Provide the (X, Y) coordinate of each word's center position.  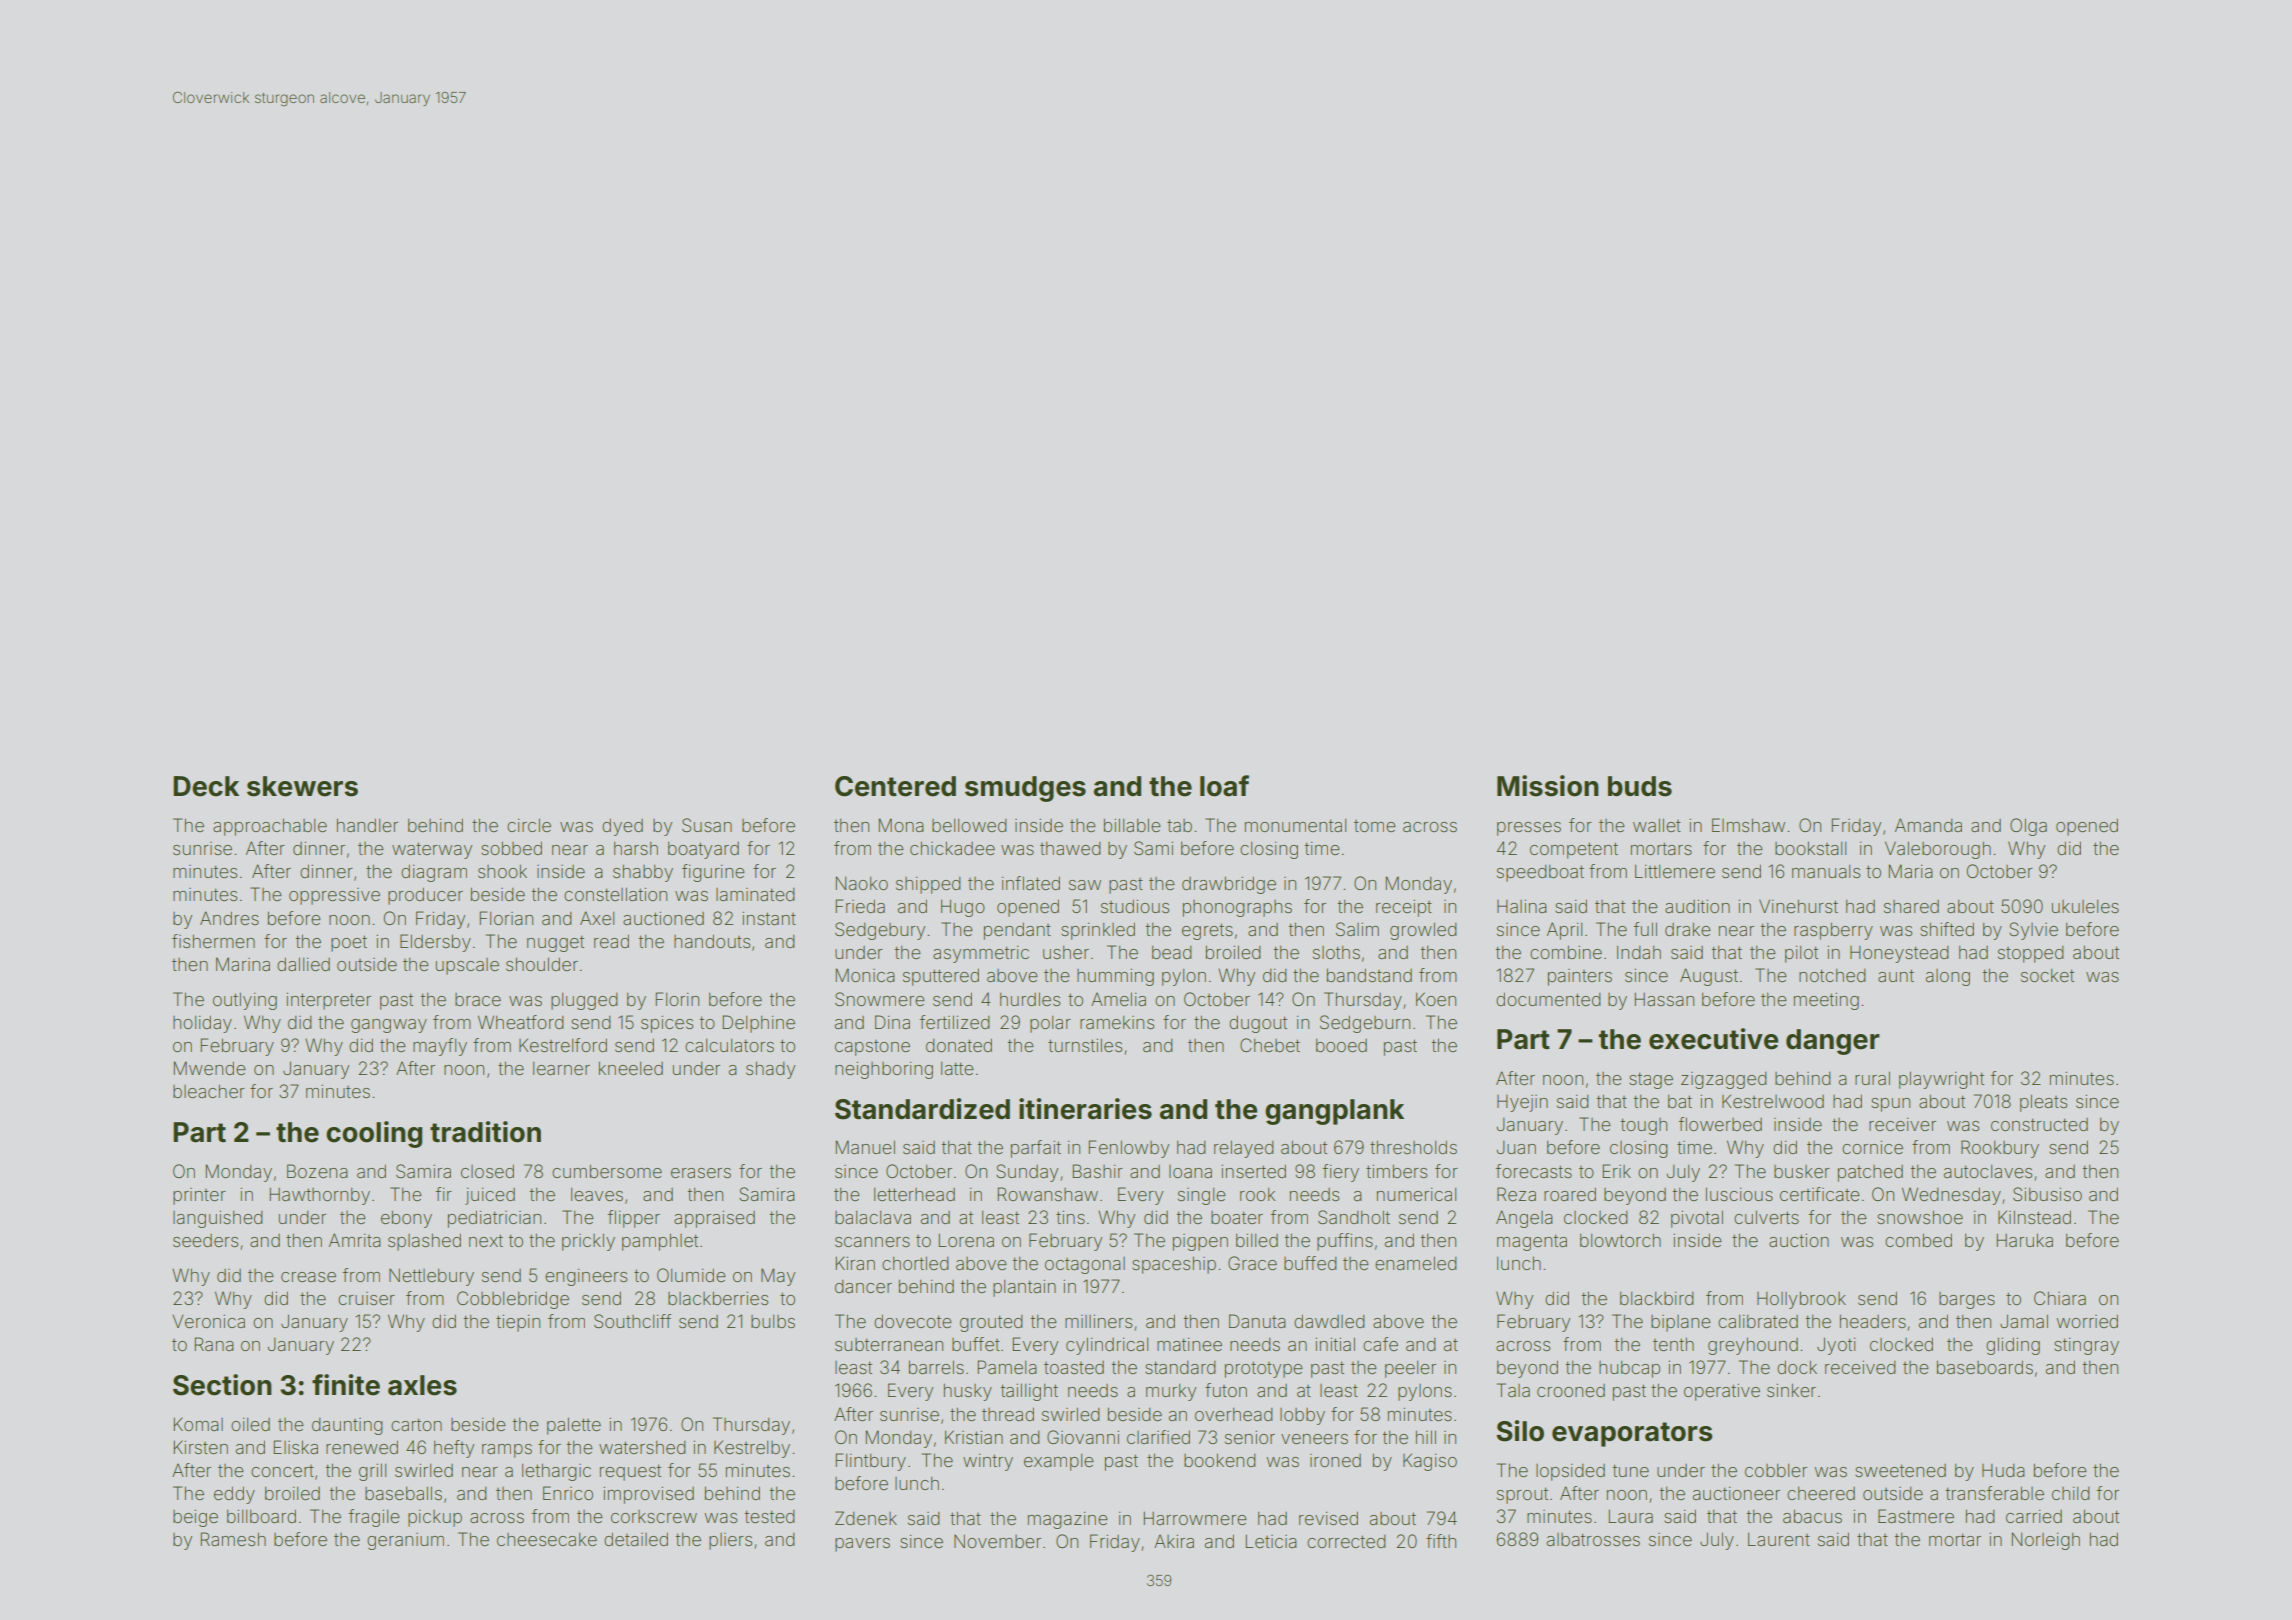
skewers (302, 786)
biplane (1681, 1323)
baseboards (1985, 1367)
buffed (1310, 1263)
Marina (243, 964)
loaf (1224, 786)
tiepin (518, 1323)
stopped (2031, 954)
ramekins (1117, 1022)
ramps (507, 1451)
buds (1640, 786)
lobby (1302, 1416)
